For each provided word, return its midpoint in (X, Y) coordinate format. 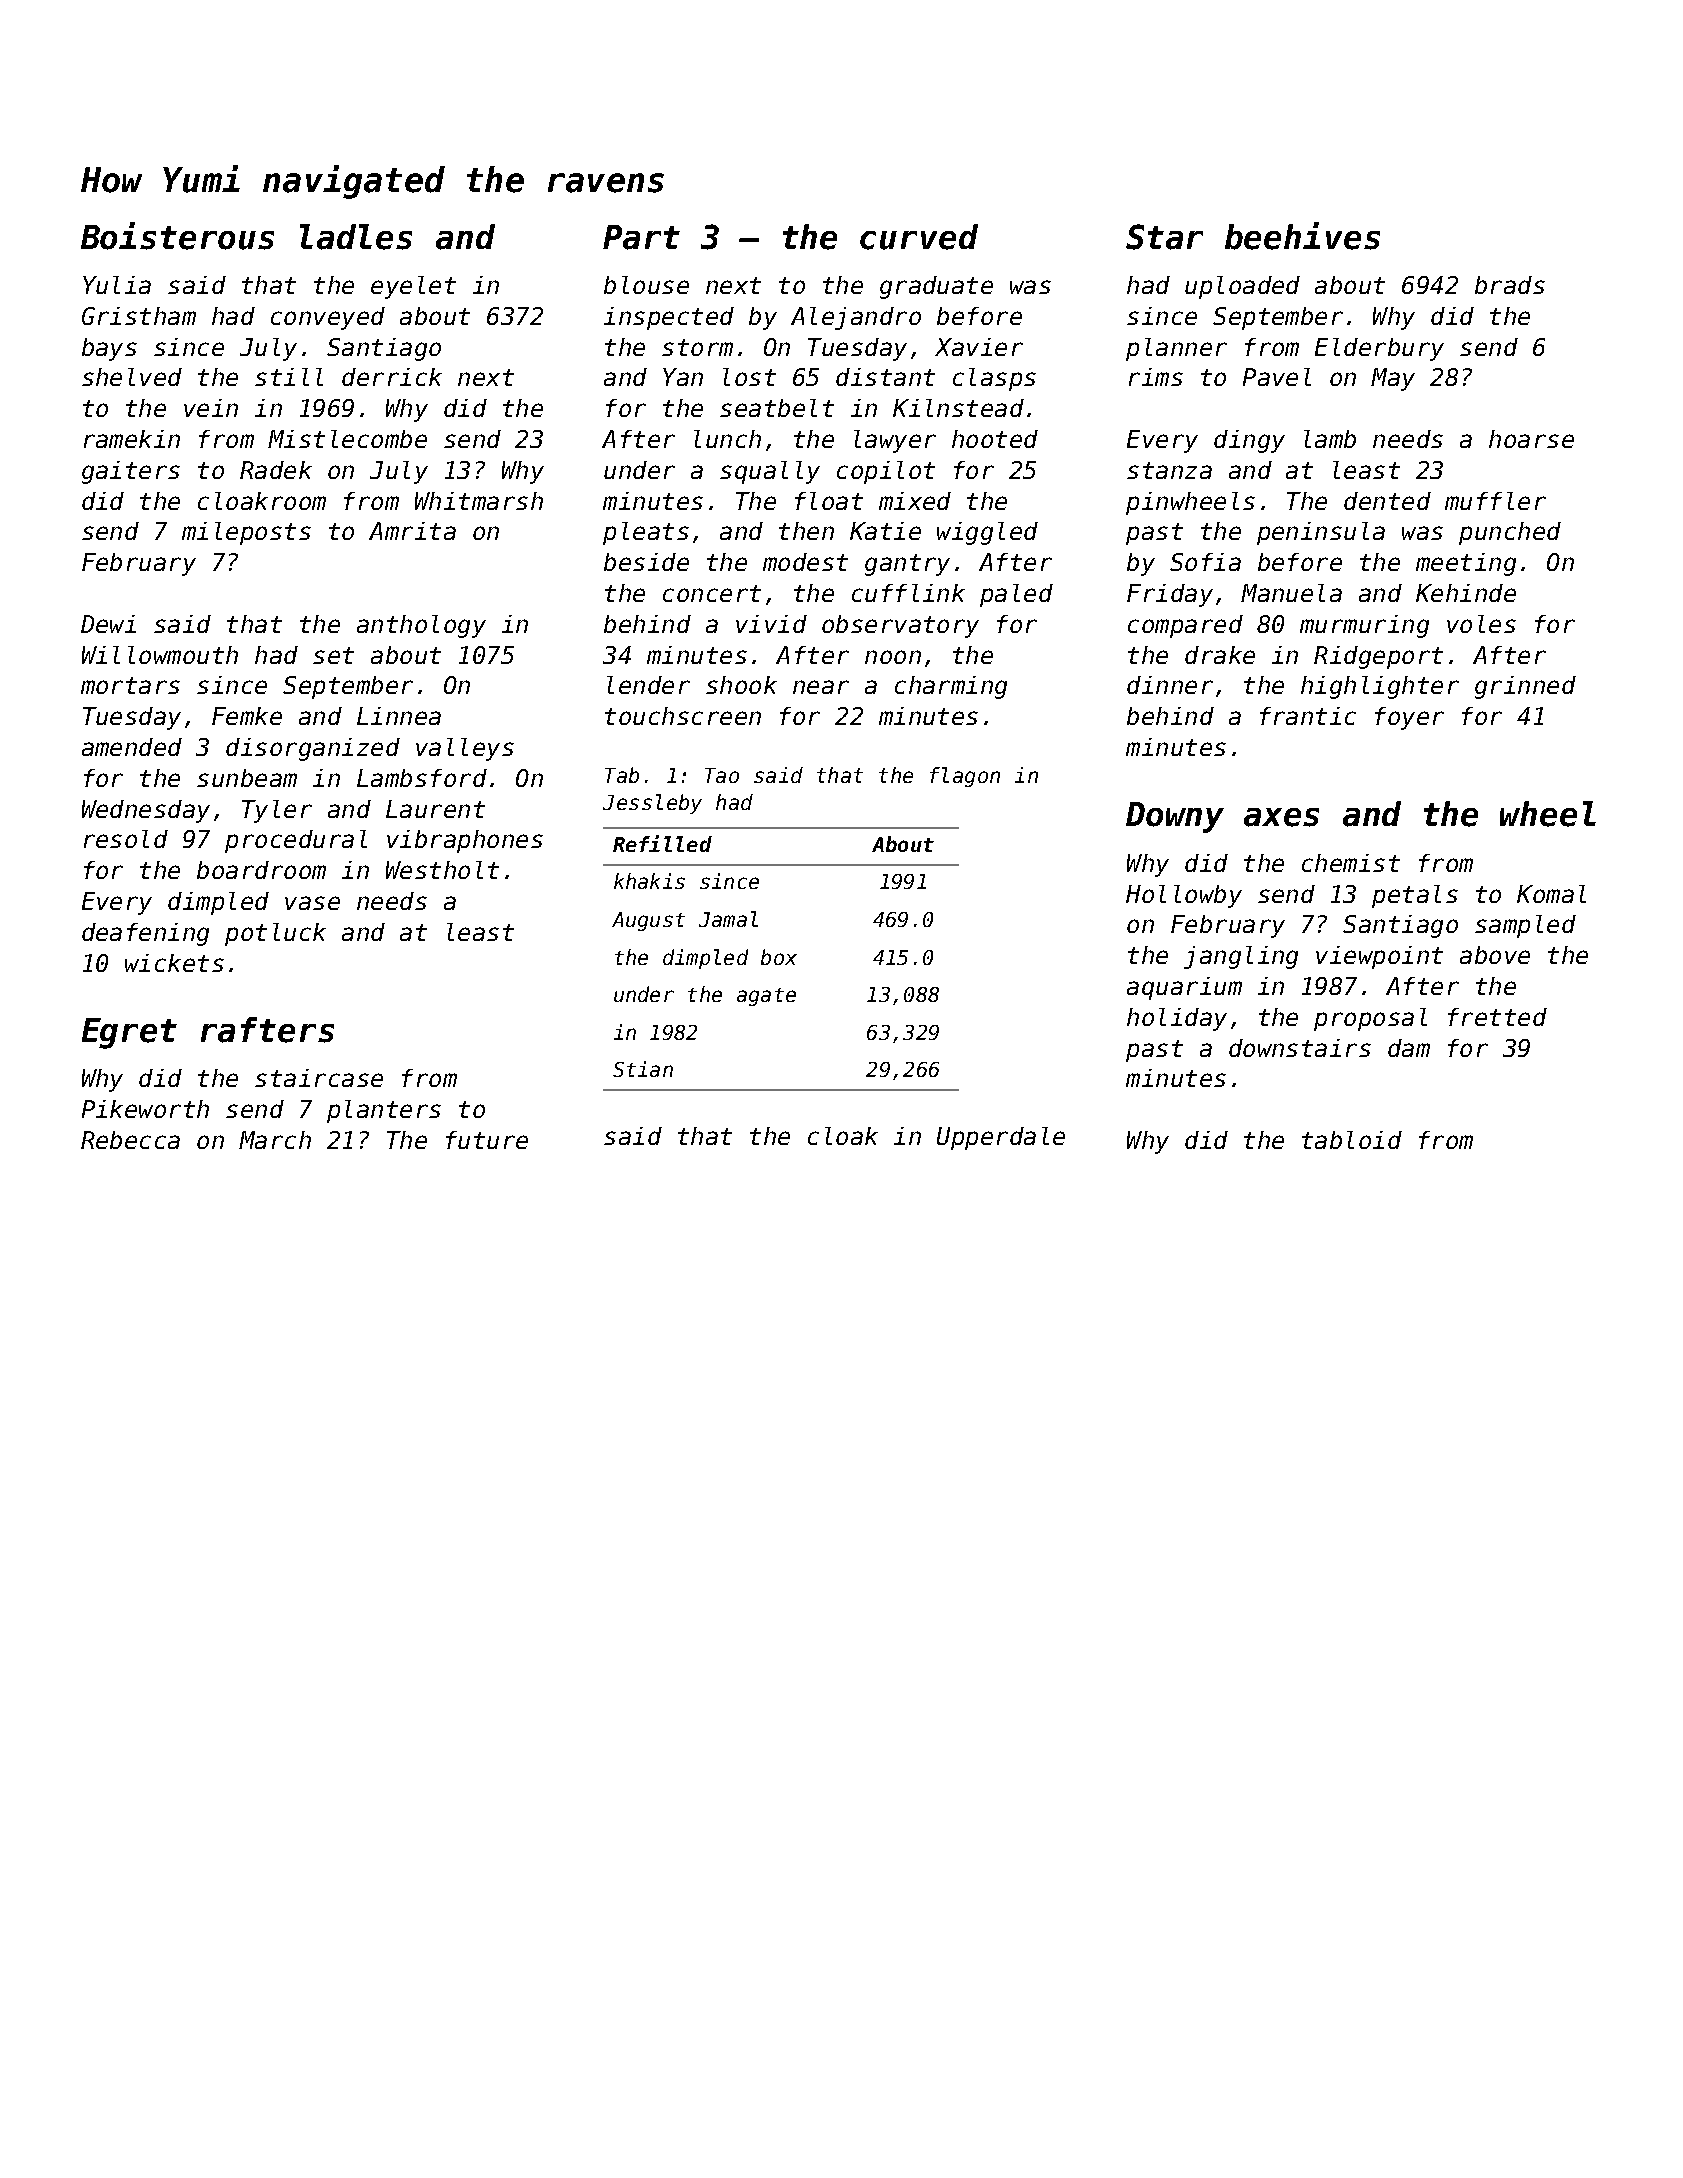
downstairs (1300, 1048)
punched (1510, 533)
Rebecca (130, 1140)
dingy (1249, 441)
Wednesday (146, 811)
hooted (995, 439)
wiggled (987, 533)
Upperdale (1001, 1138)
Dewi (108, 624)
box (779, 957)
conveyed (328, 318)
